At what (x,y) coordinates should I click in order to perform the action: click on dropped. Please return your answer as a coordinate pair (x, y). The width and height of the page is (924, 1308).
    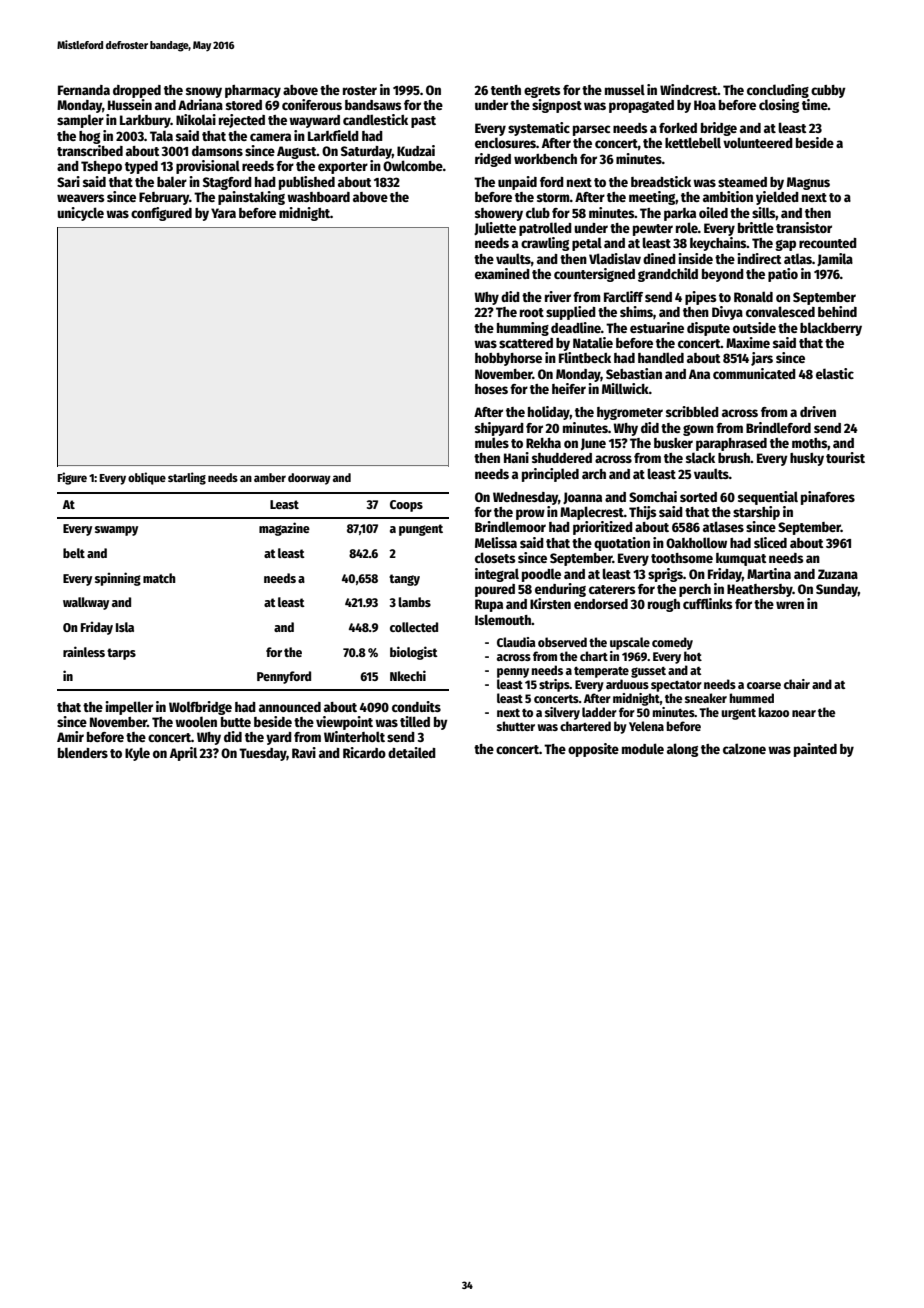
    Looking at the image, I should click on (137, 91).
